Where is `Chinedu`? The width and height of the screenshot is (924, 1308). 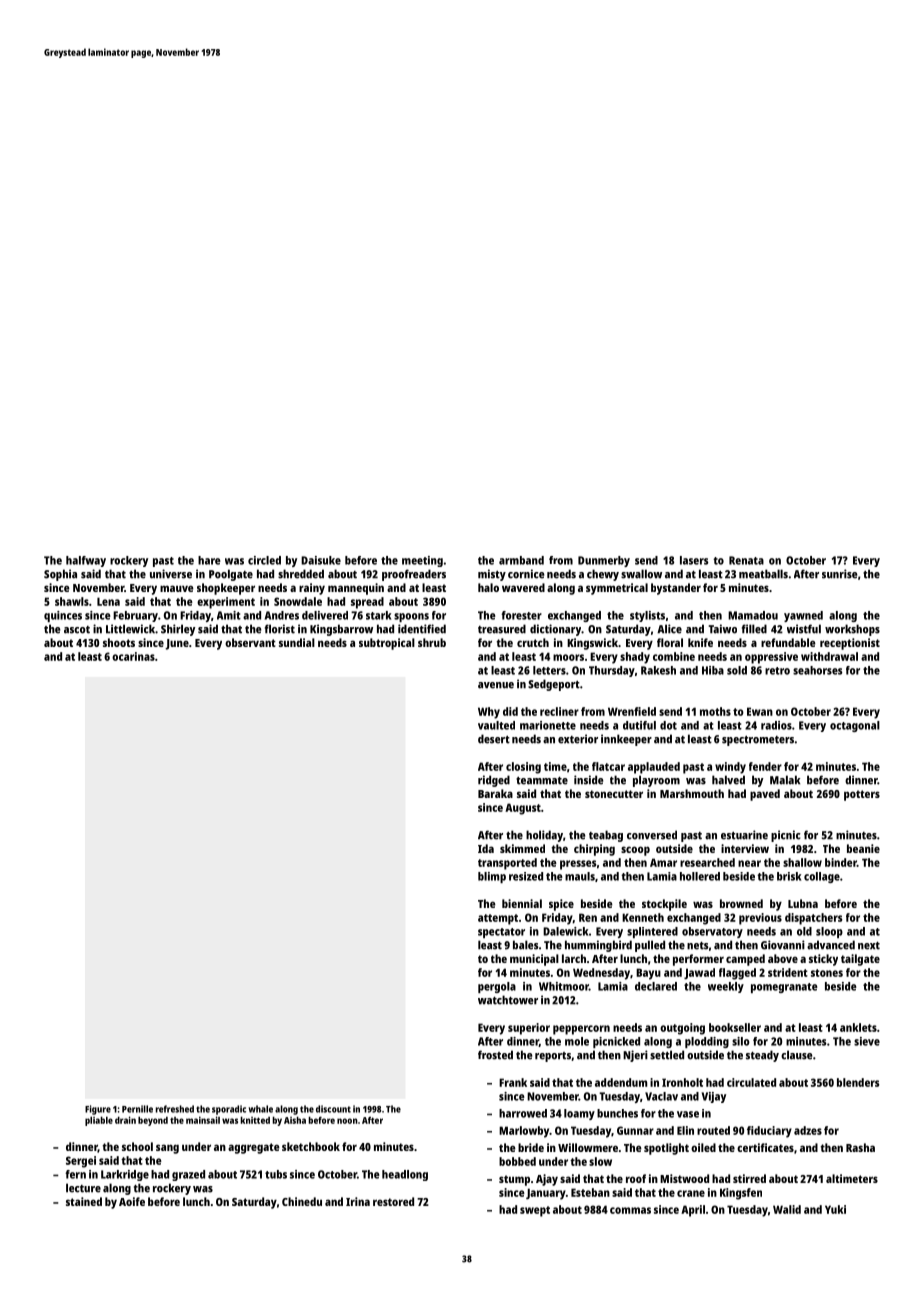 Chinedu is located at coordinates (302, 1201).
